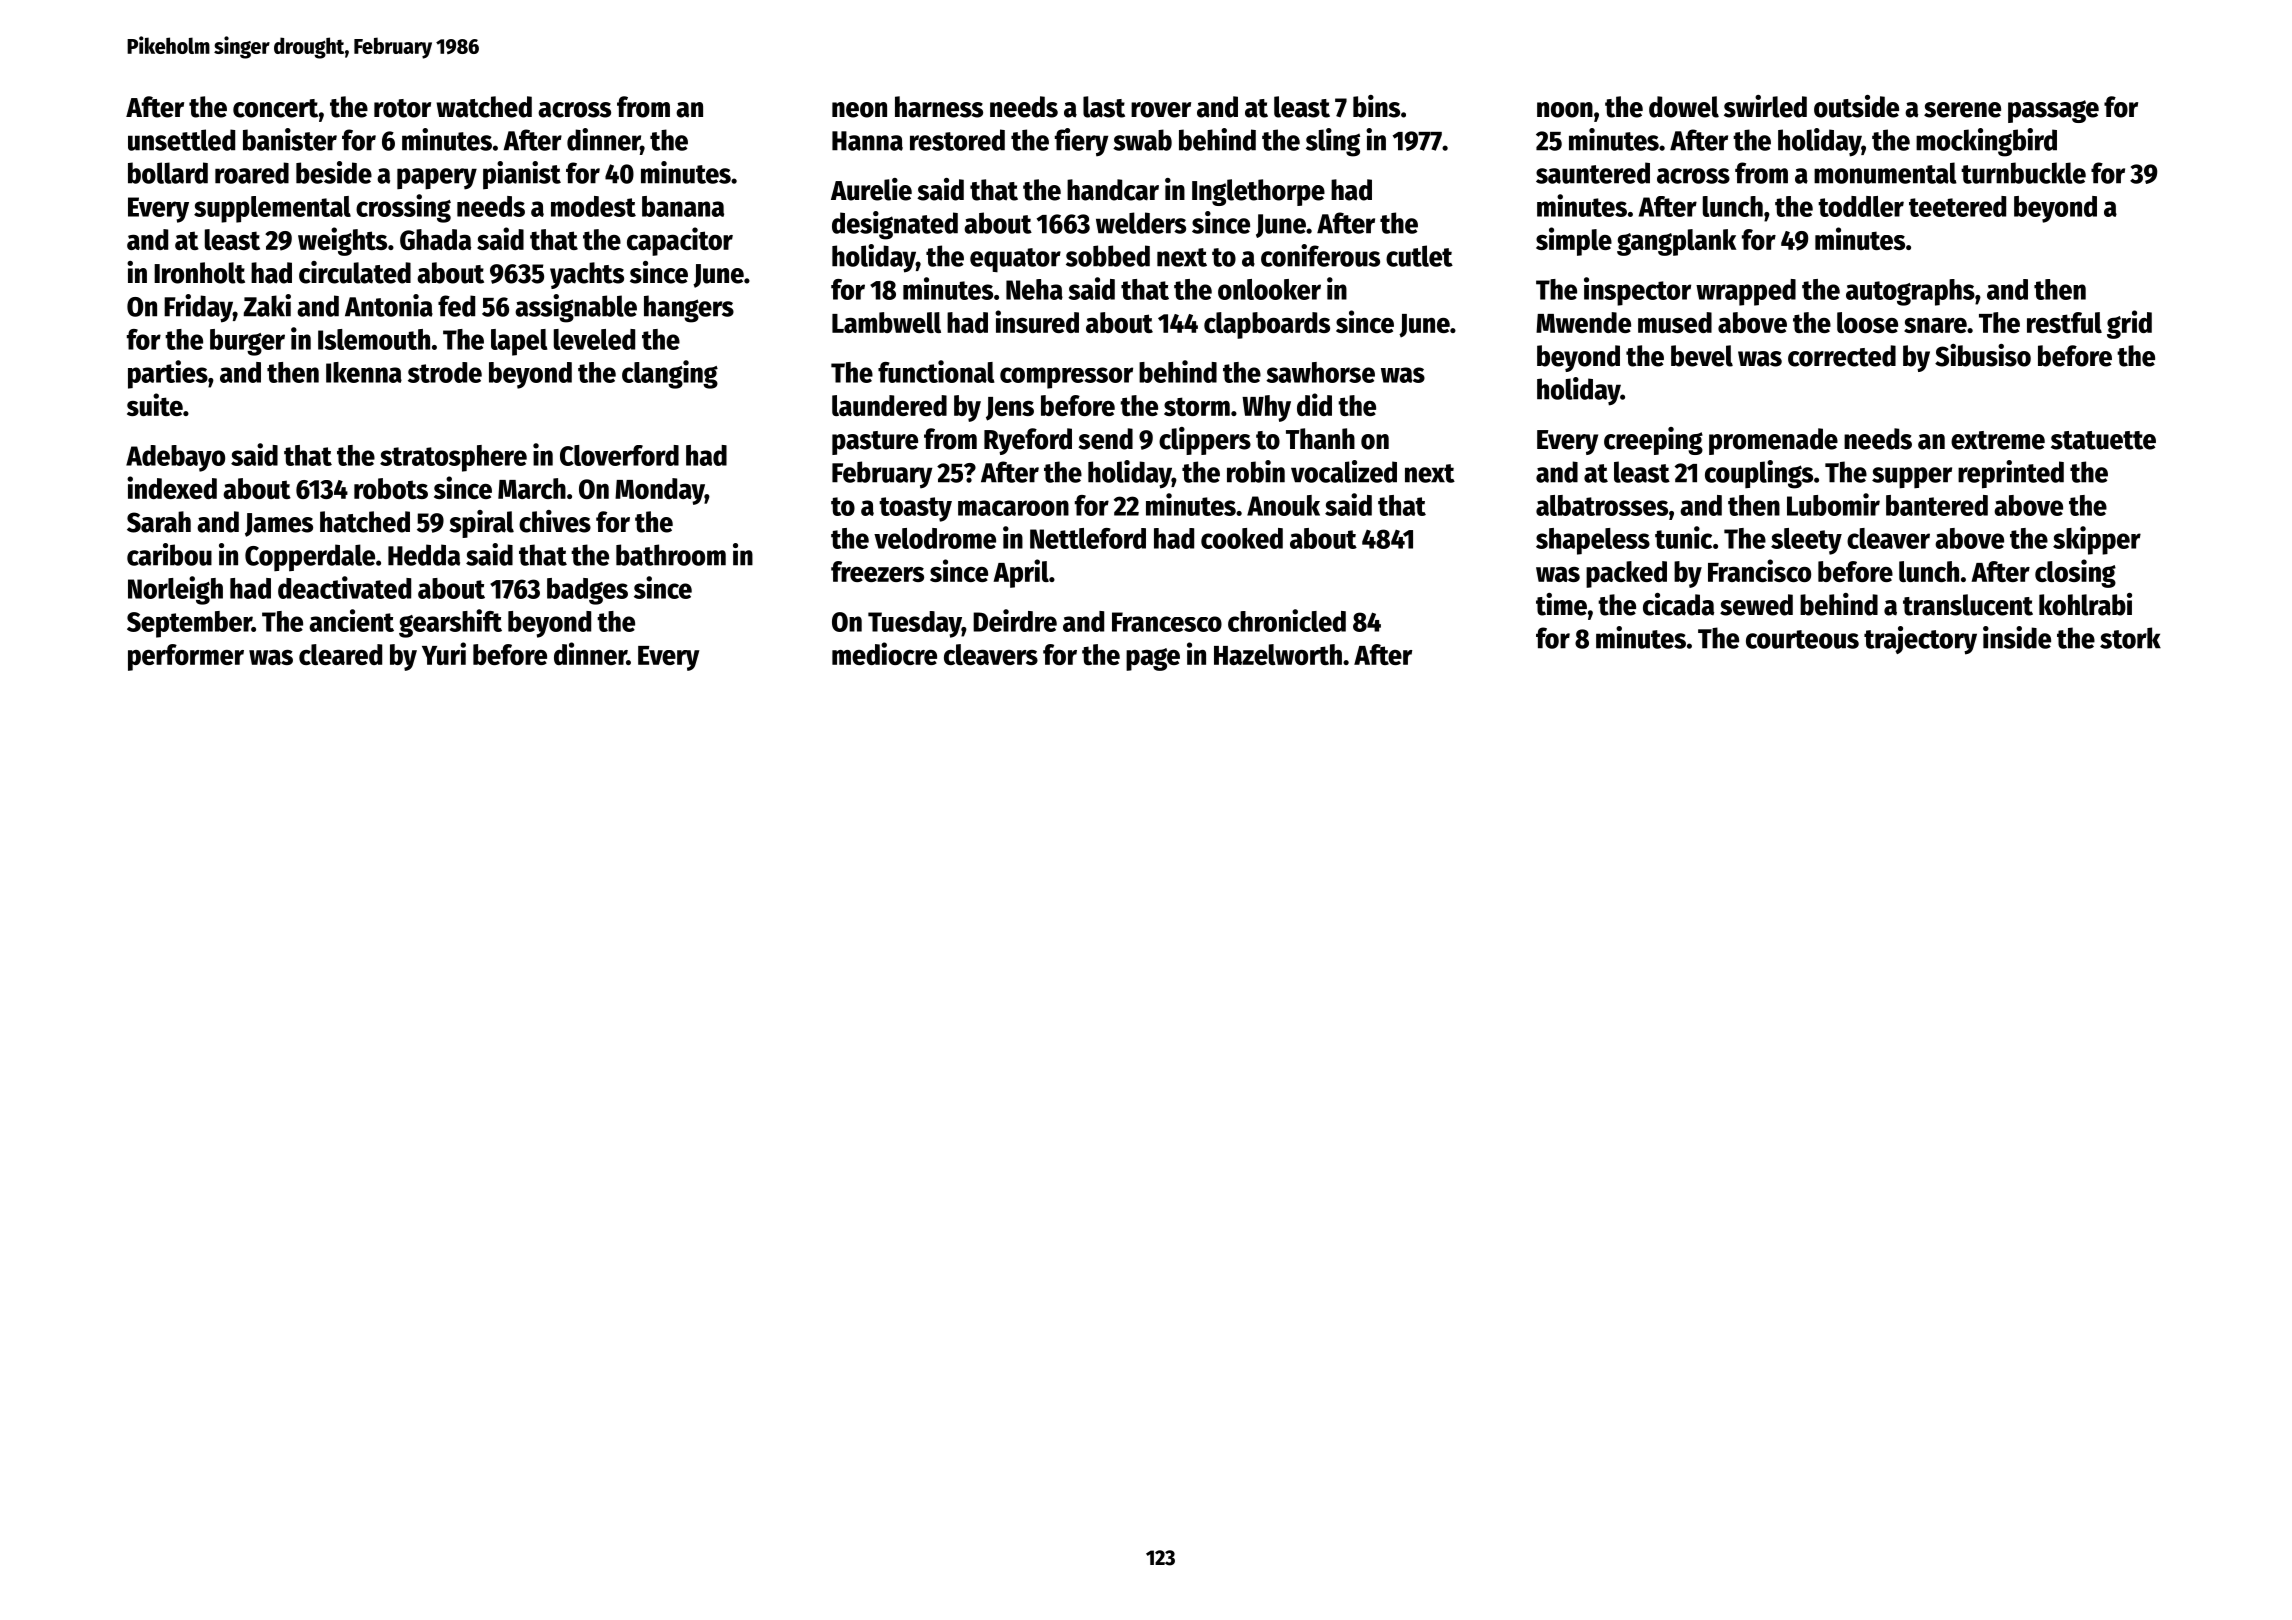 This screenshot has width=2292, height=1620. I want to click on cleared, so click(340, 654).
